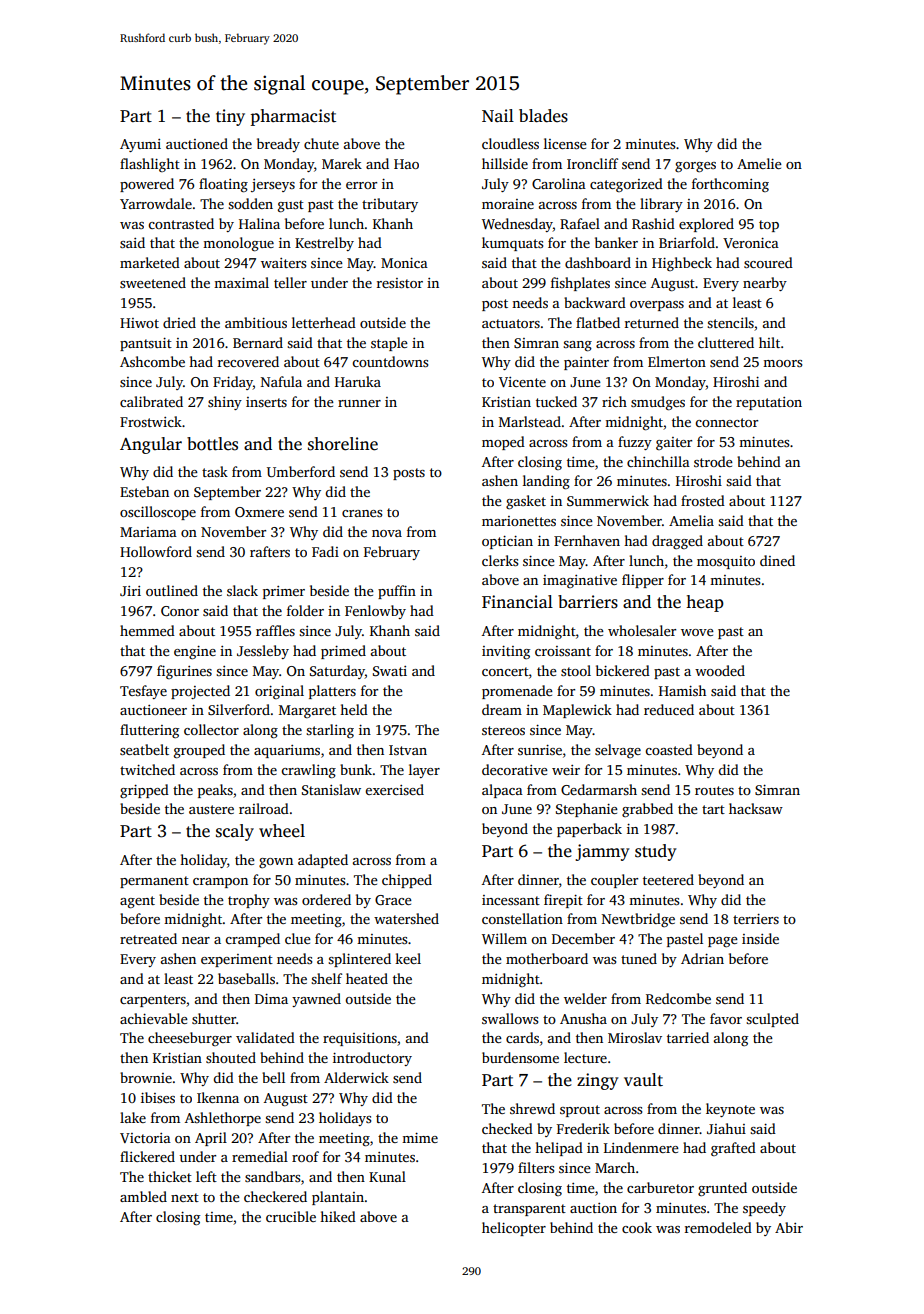 This screenshot has height=1314, width=924. Describe the element at coordinates (514, 1229) in the screenshot. I see `helicopter` at that location.
